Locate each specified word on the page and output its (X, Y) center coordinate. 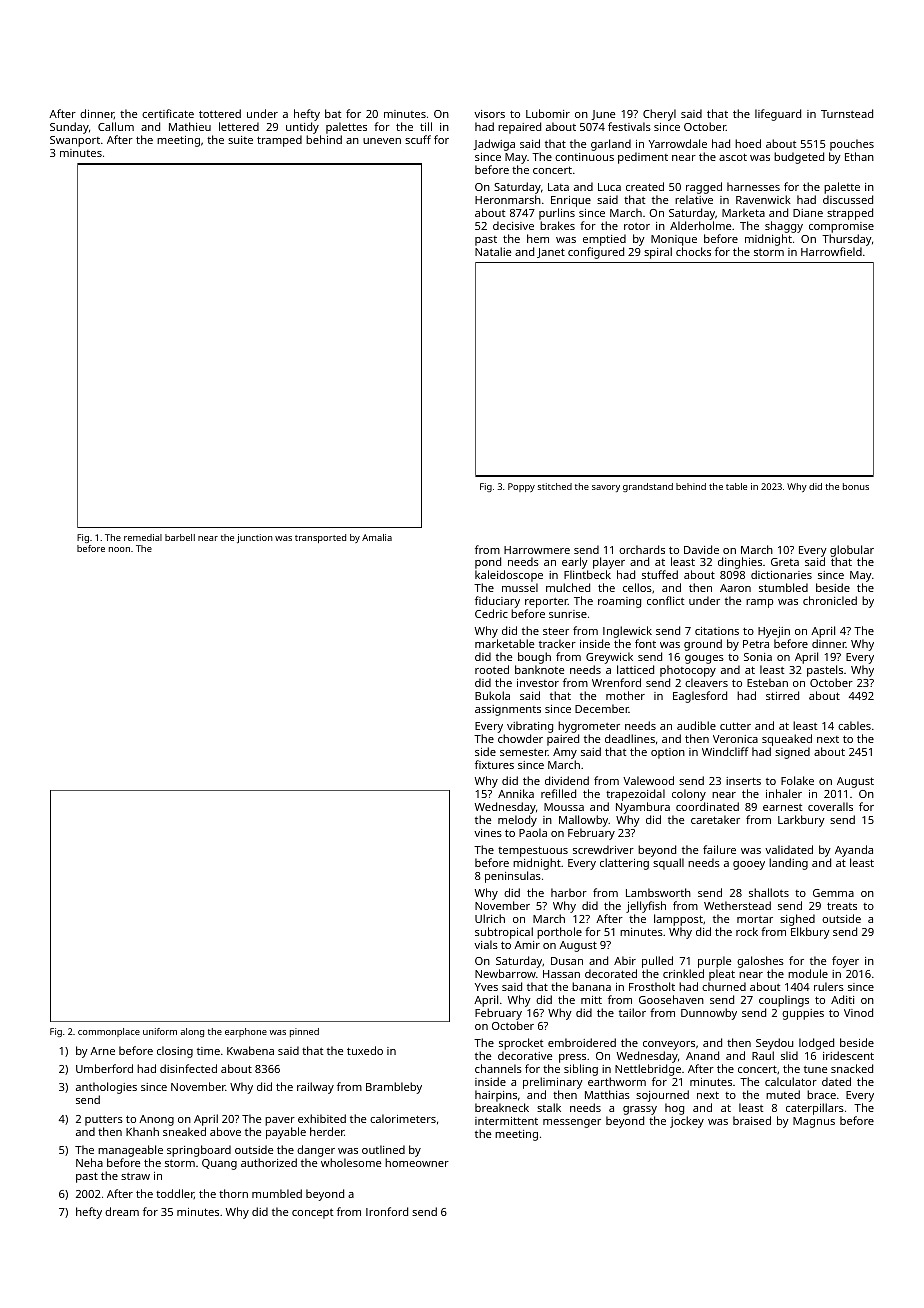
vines (488, 833)
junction (255, 538)
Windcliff (725, 751)
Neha (89, 1162)
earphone (246, 1032)
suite (240, 140)
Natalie (493, 251)
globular (852, 551)
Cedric (491, 613)
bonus (856, 486)
